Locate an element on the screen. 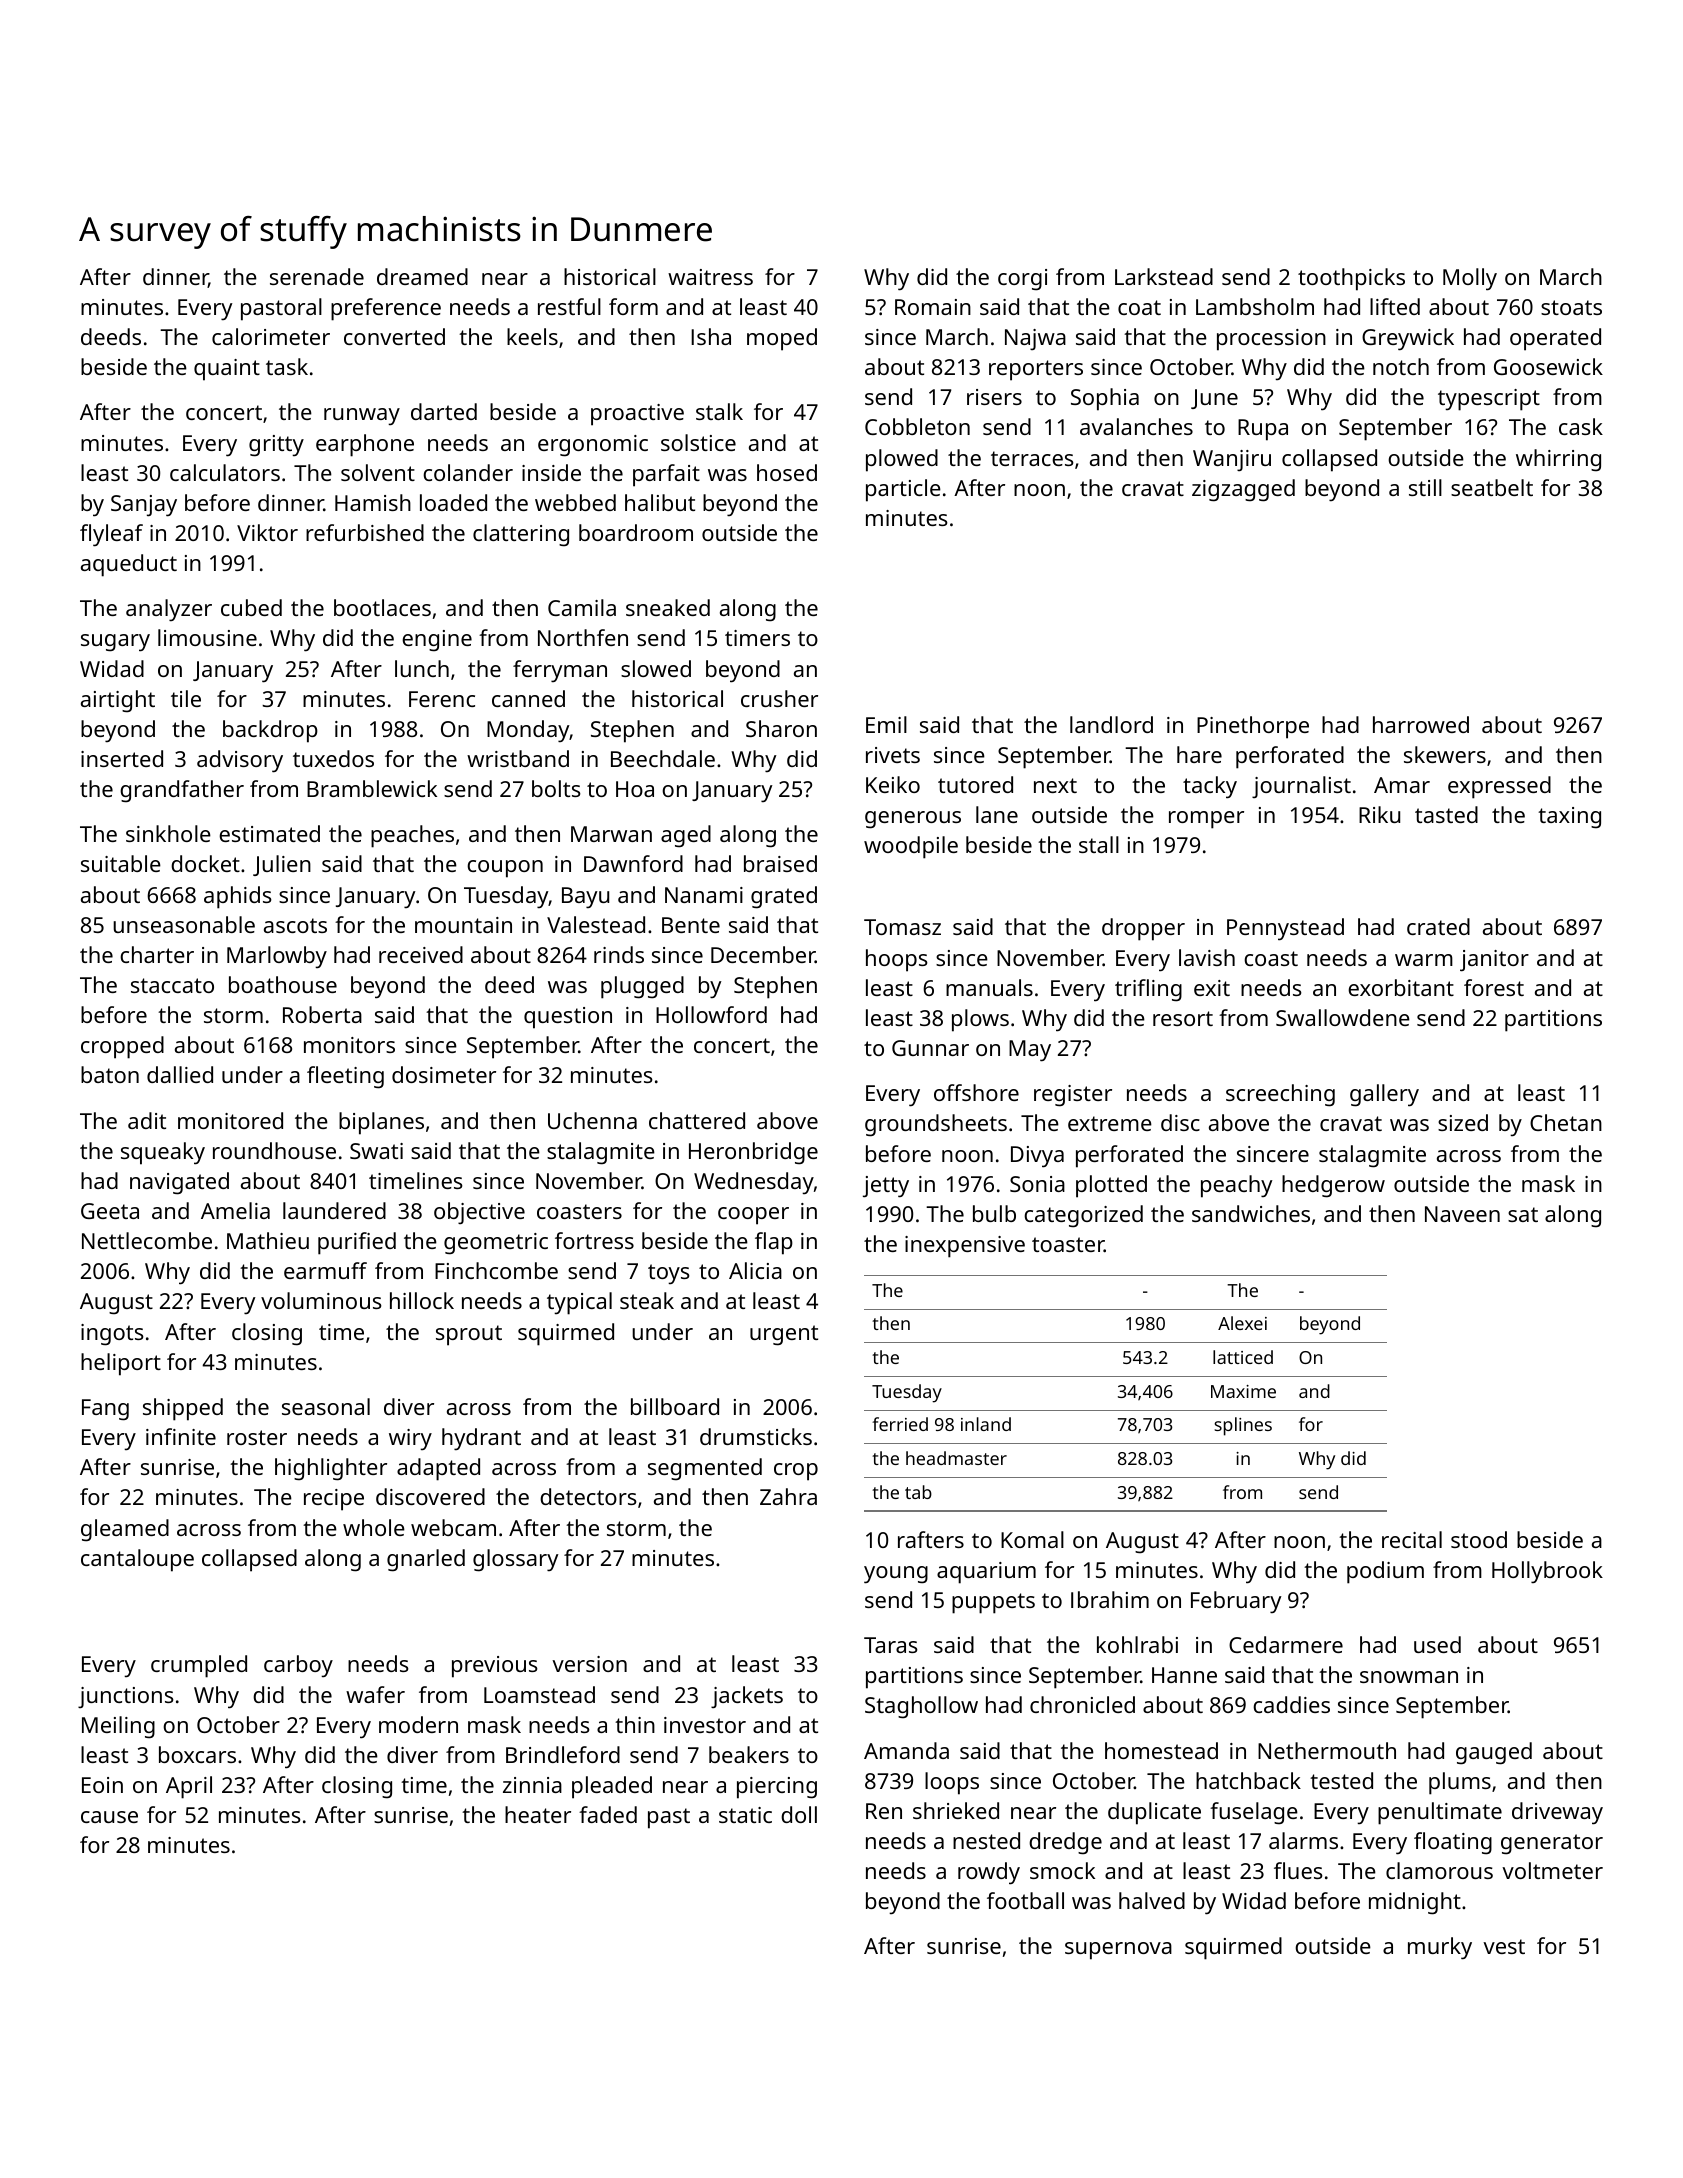  serenade is located at coordinates (317, 276).
